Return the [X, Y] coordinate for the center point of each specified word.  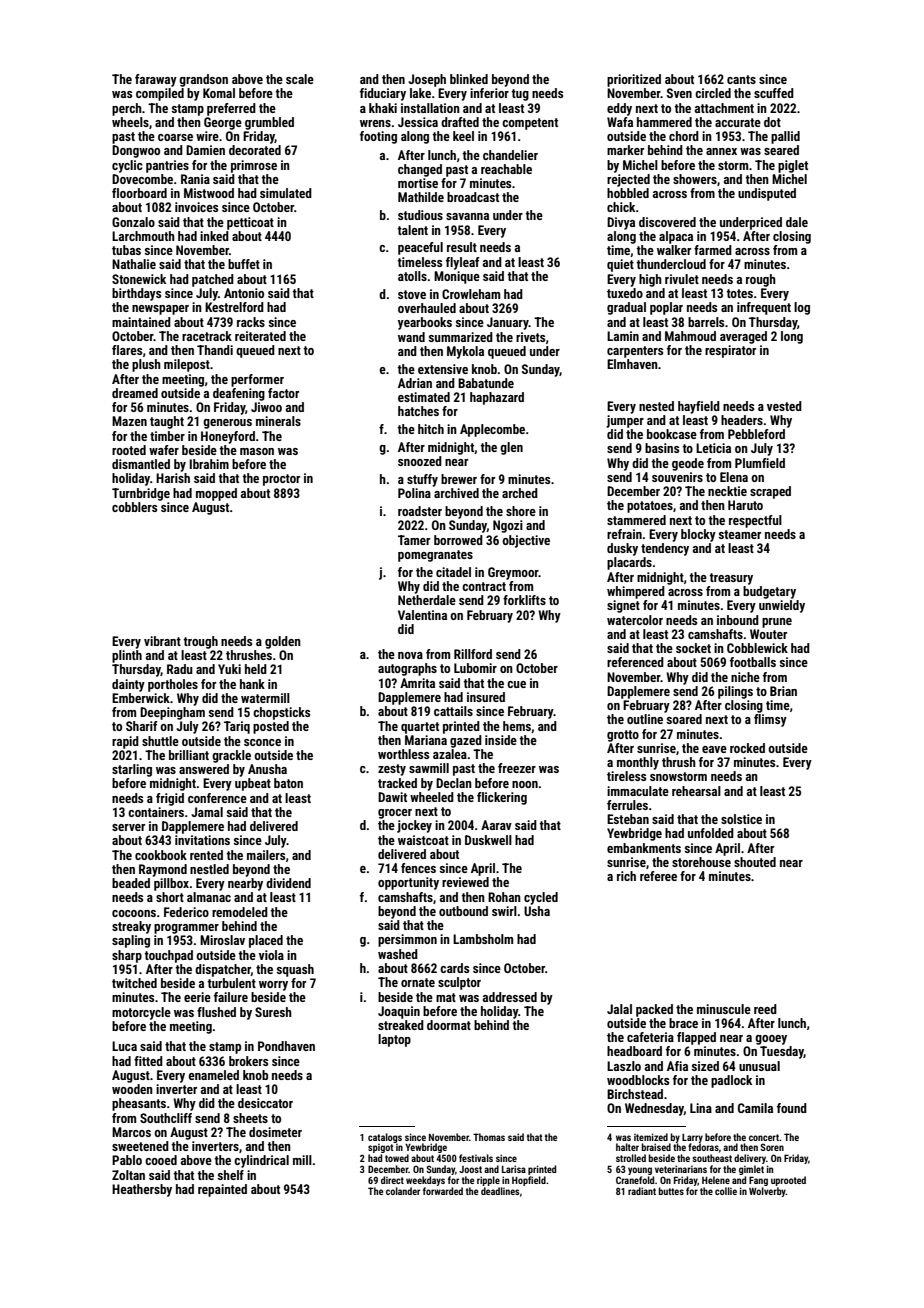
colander [403, 1191]
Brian [783, 691]
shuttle [160, 741]
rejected [628, 180]
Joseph [427, 80]
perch [127, 109]
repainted [222, 1190]
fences [418, 868]
